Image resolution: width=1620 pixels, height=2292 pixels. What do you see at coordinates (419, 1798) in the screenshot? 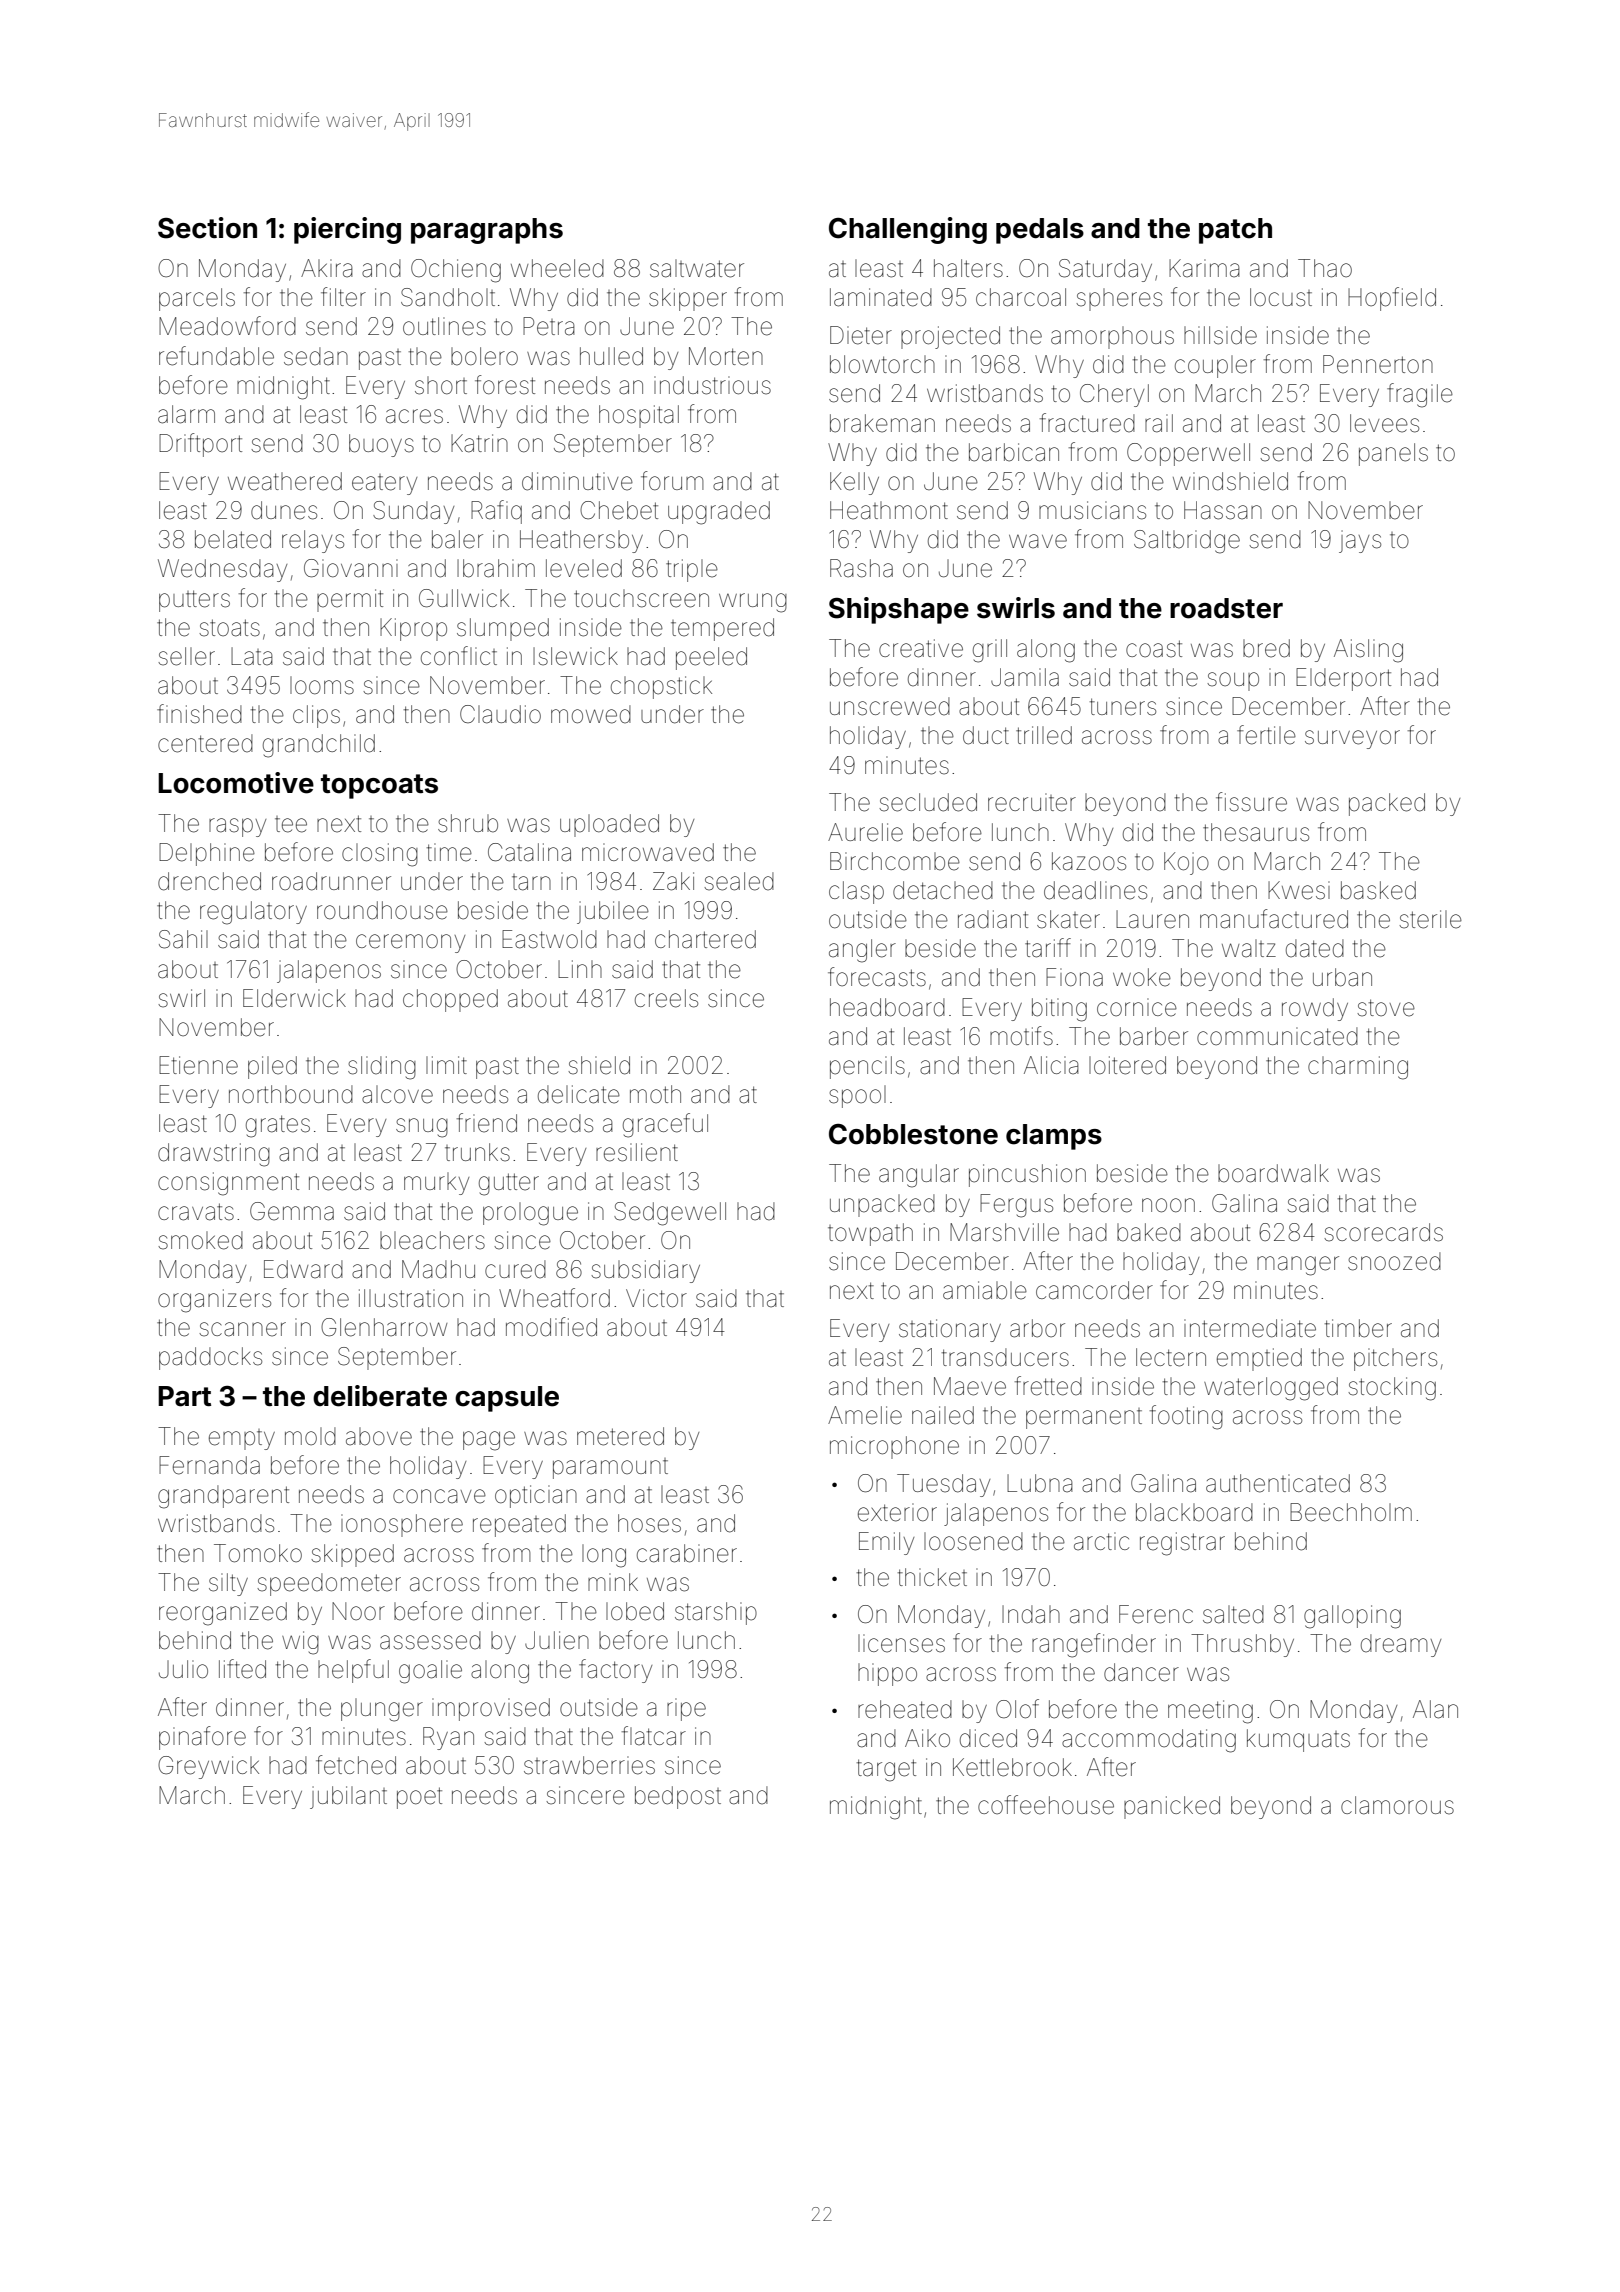
I see `poet` at bounding box center [419, 1798].
